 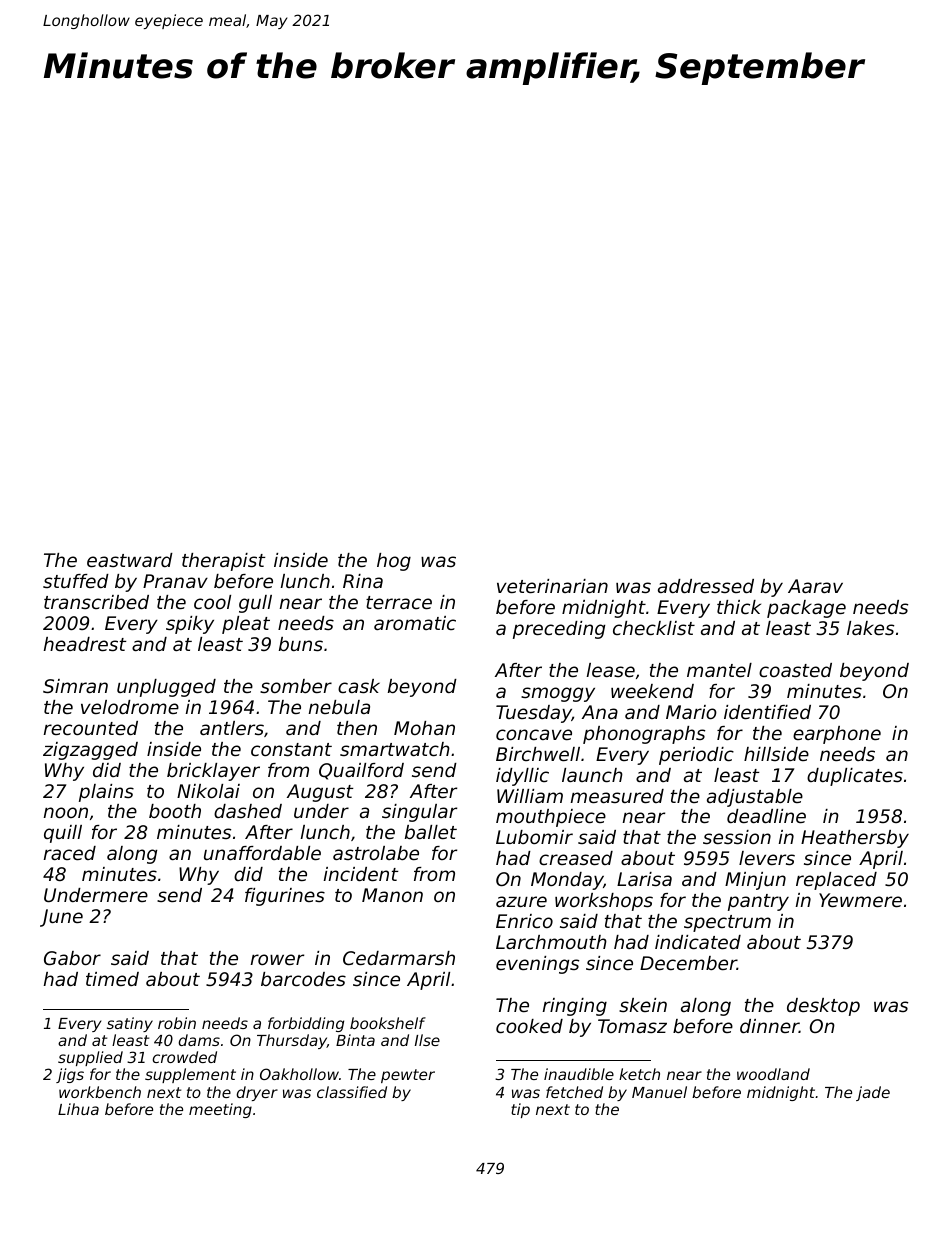 What do you see at coordinates (727, 923) in the screenshot?
I see `spectrum` at bounding box center [727, 923].
